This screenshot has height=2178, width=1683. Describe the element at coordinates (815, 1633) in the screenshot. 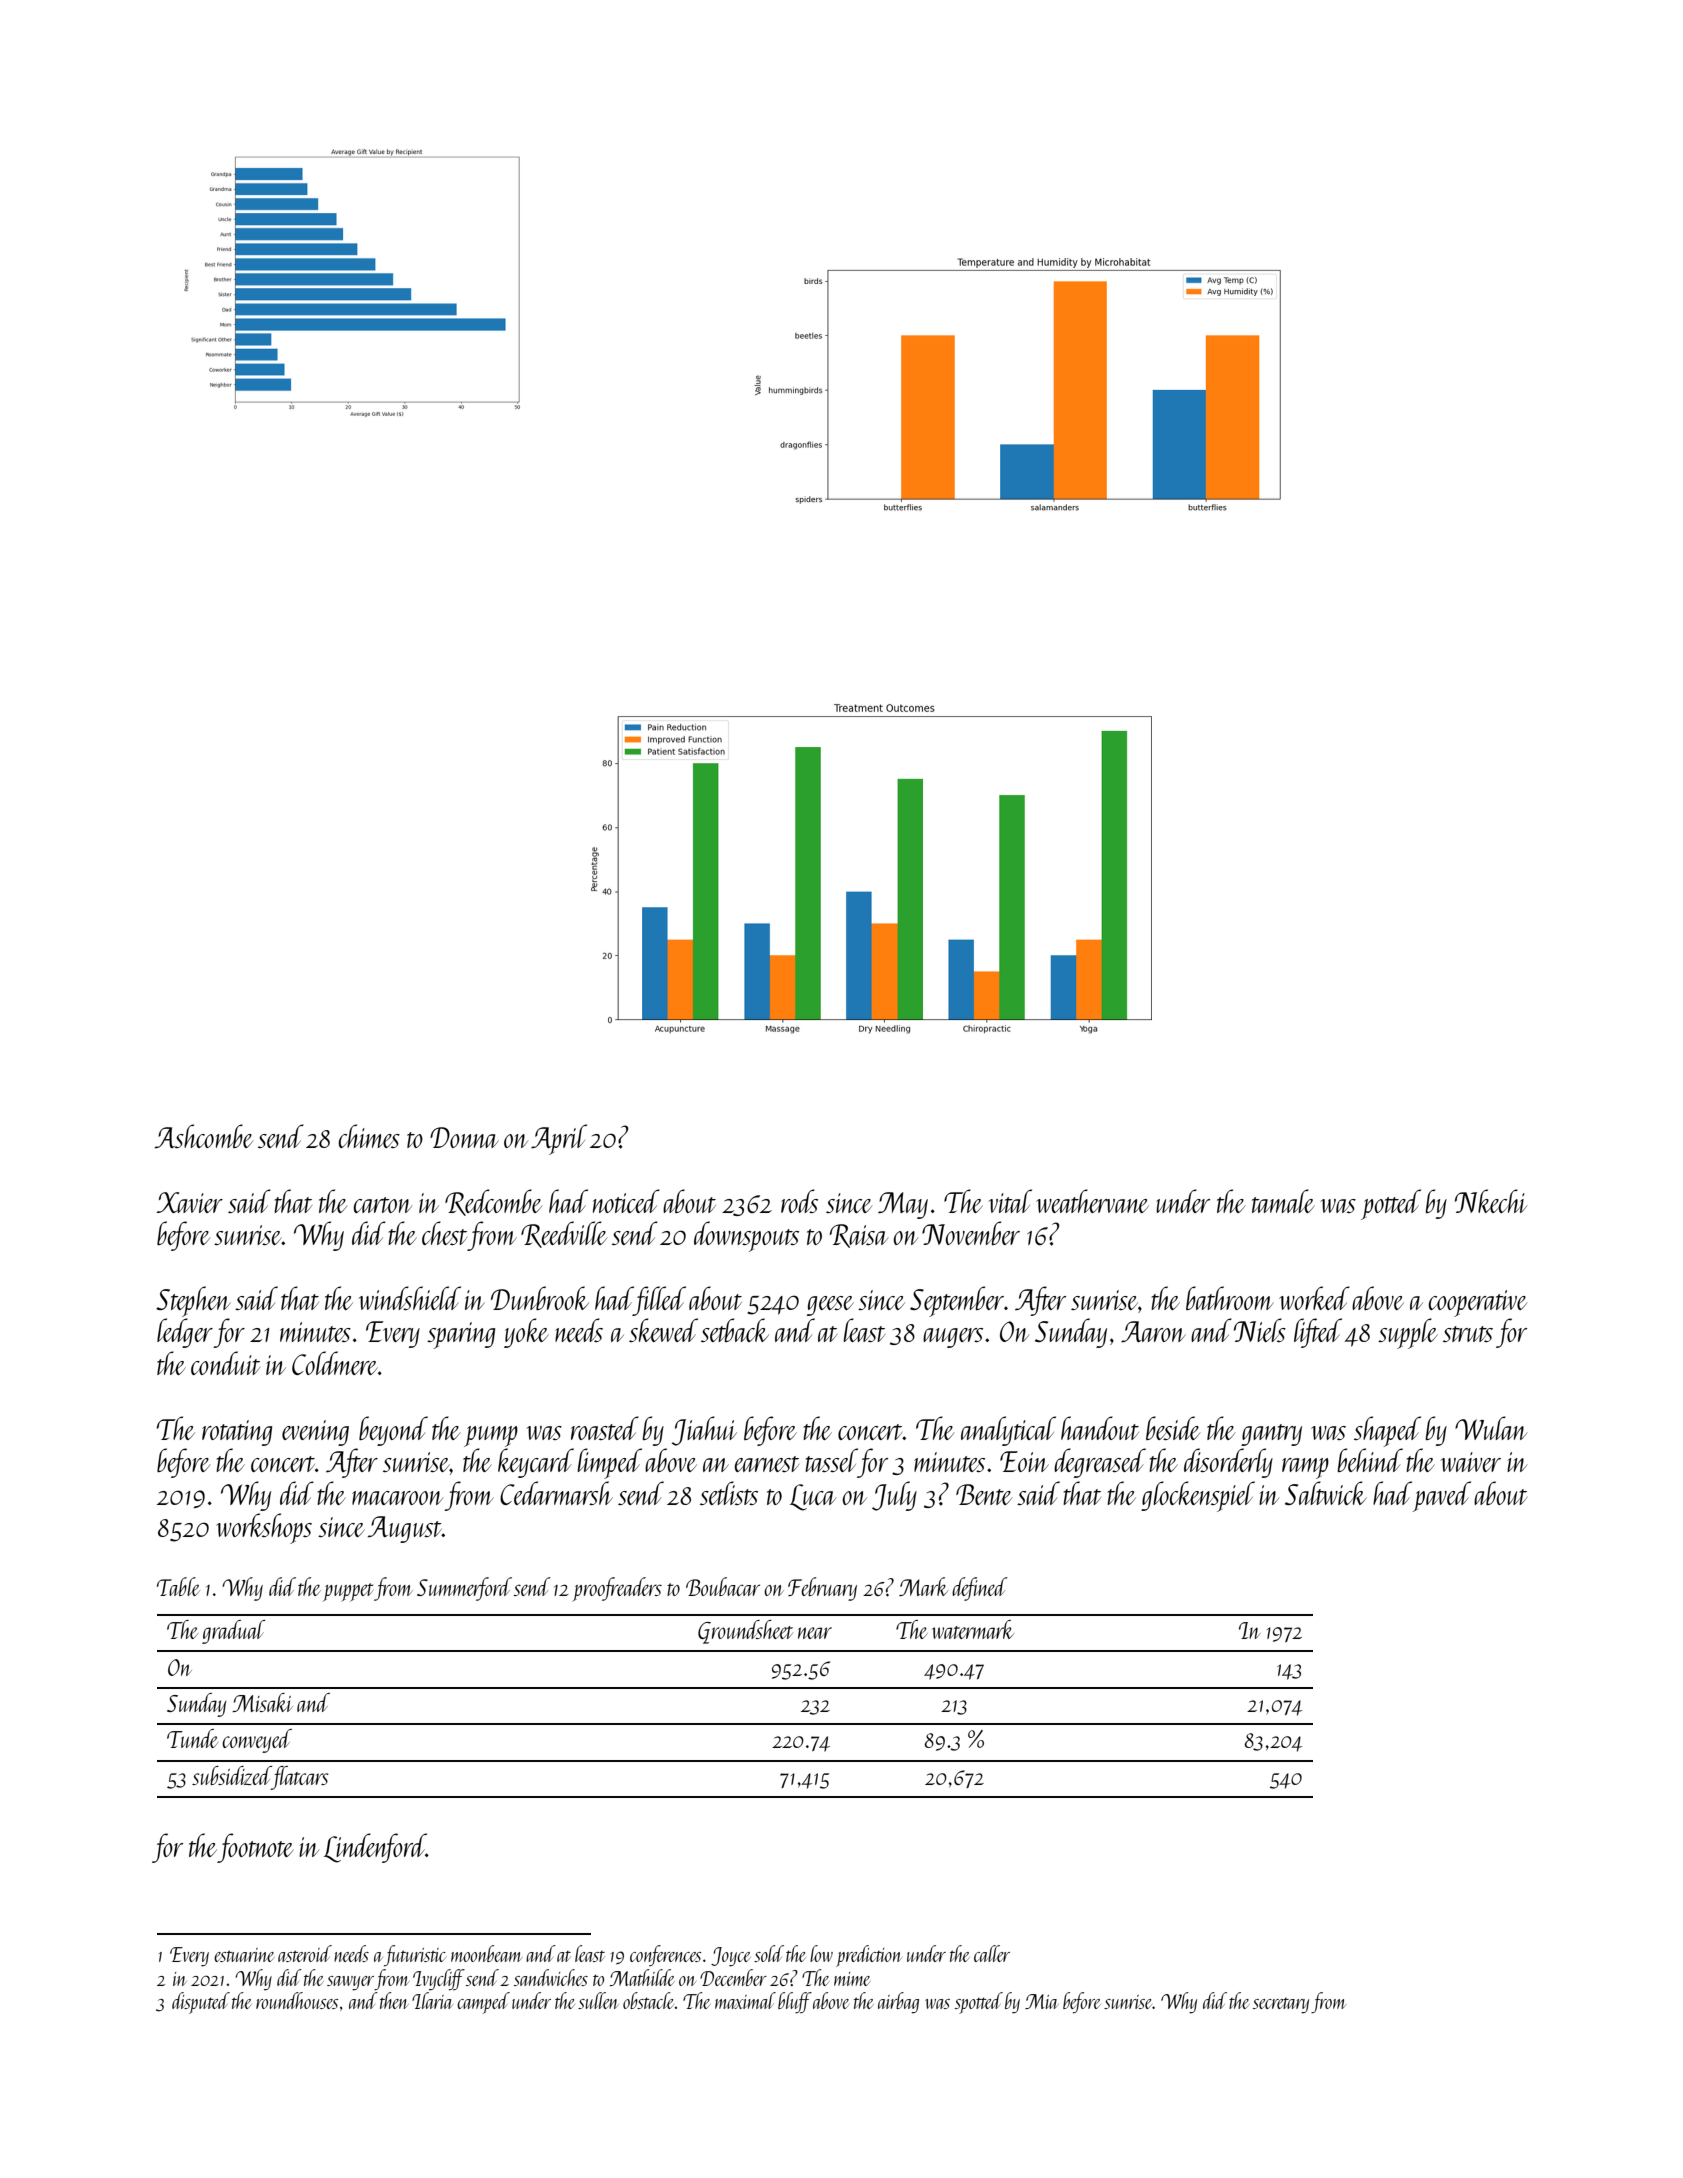

I see `near` at that location.
